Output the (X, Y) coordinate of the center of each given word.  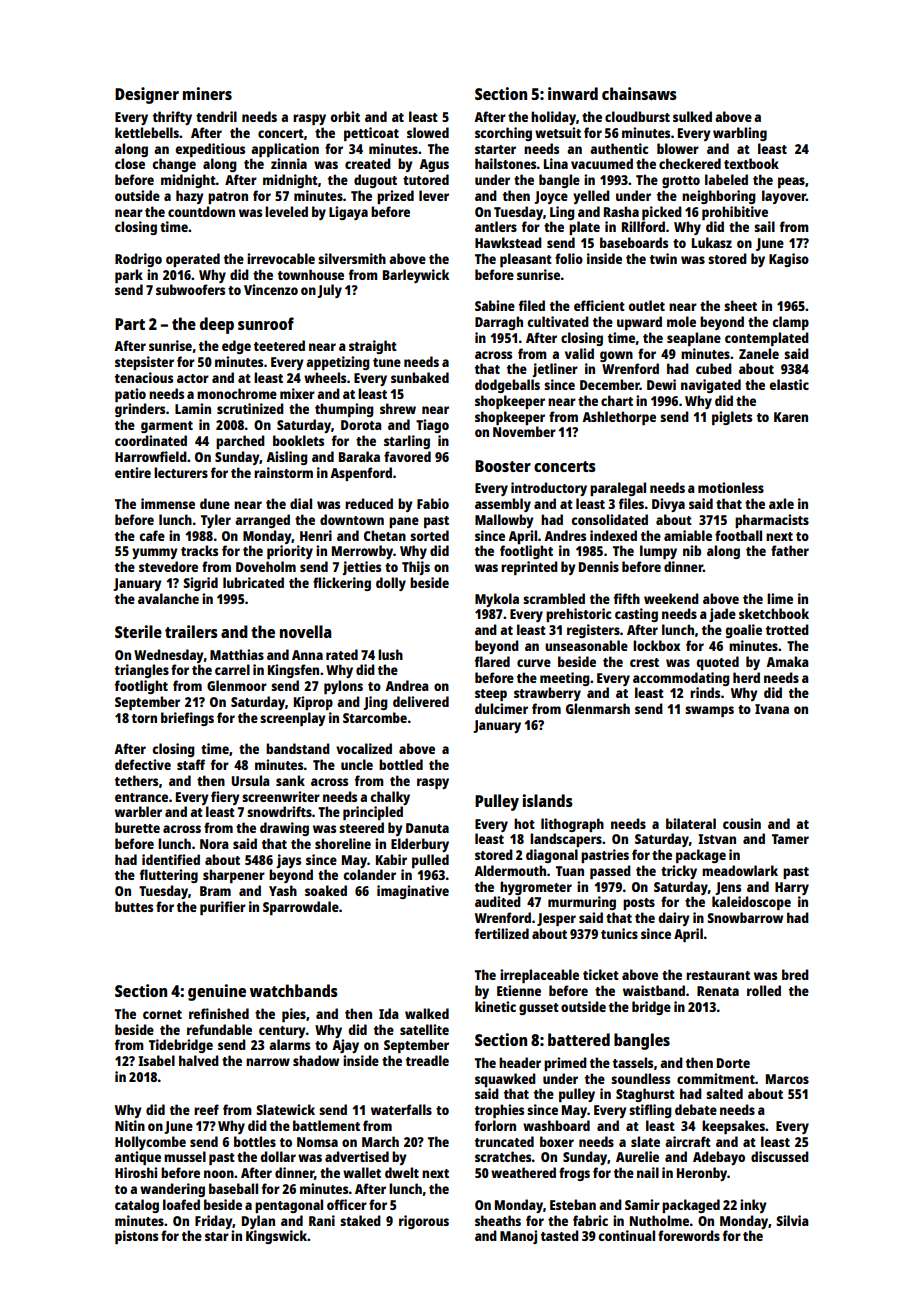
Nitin (130, 1125)
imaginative (413, 892)
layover (784, 197)
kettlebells (147, 132)
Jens (728, 888)
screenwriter (281, 796)
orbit (345, 116)
